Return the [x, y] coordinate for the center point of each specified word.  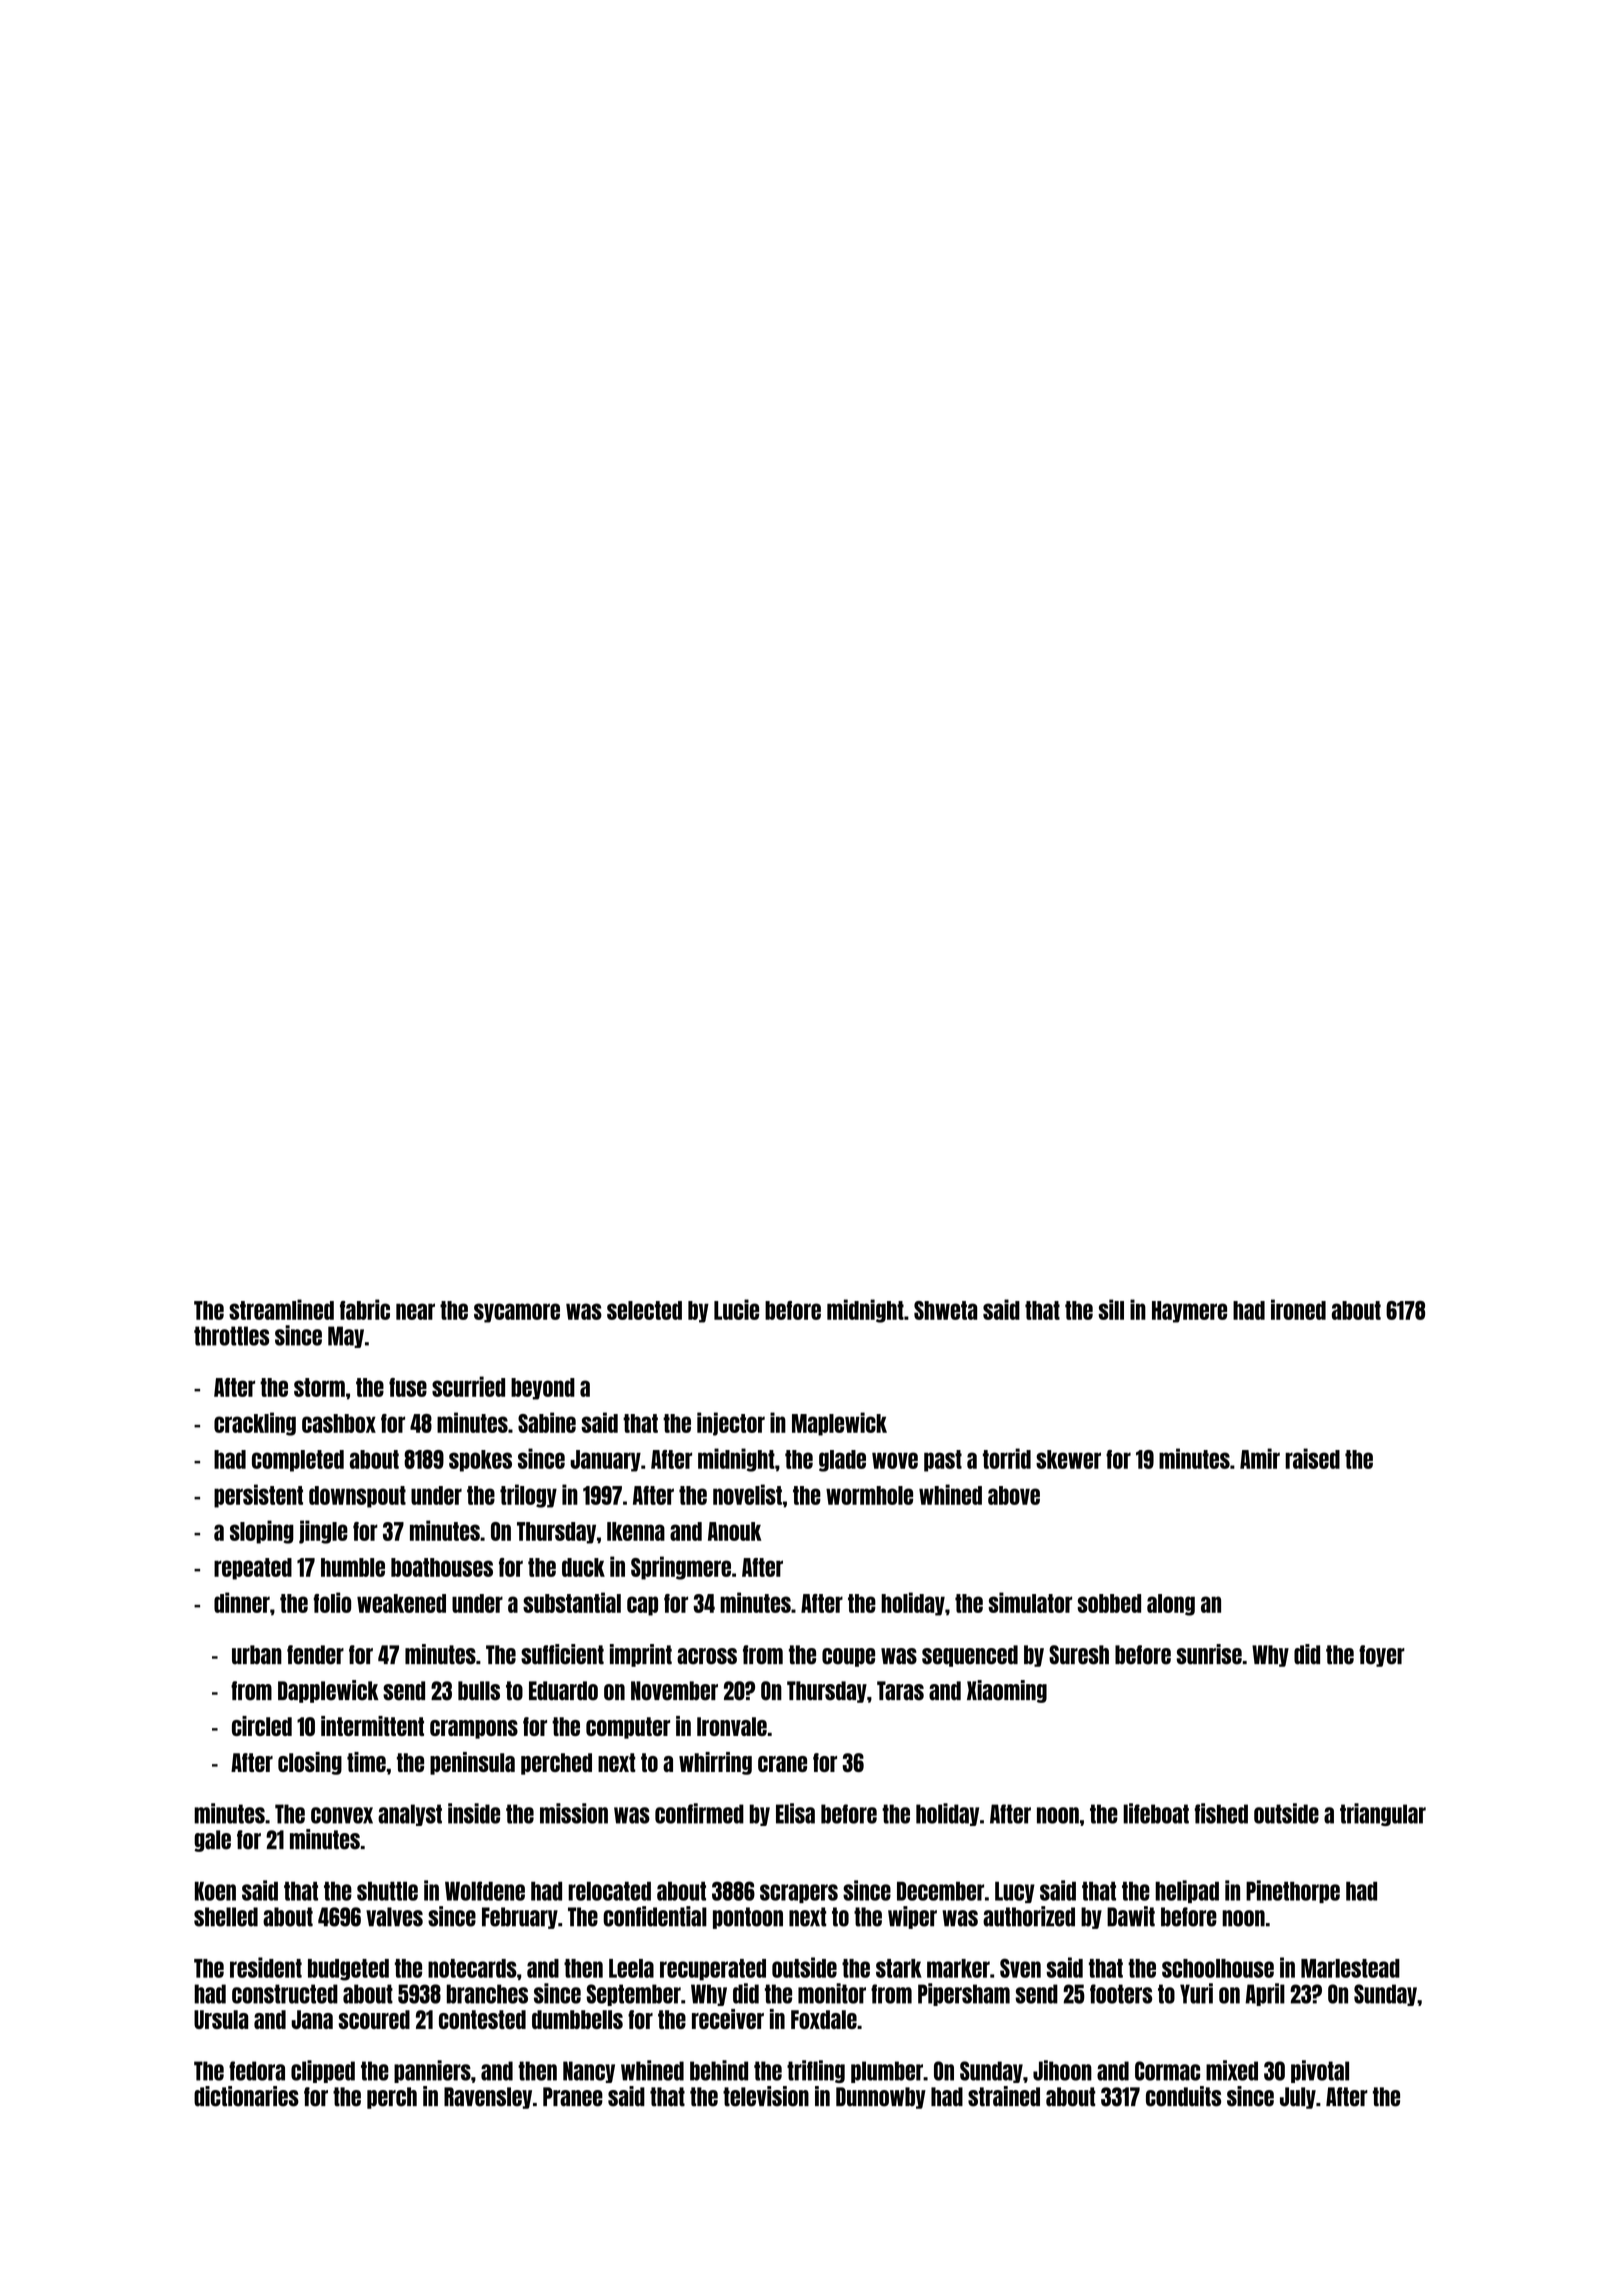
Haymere [1189, 1312]
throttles [231, 1336]
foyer [1382, 1656]
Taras [900, 1691]
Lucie [736, 1309]
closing [310, 1763]
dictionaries [246, 2096]
